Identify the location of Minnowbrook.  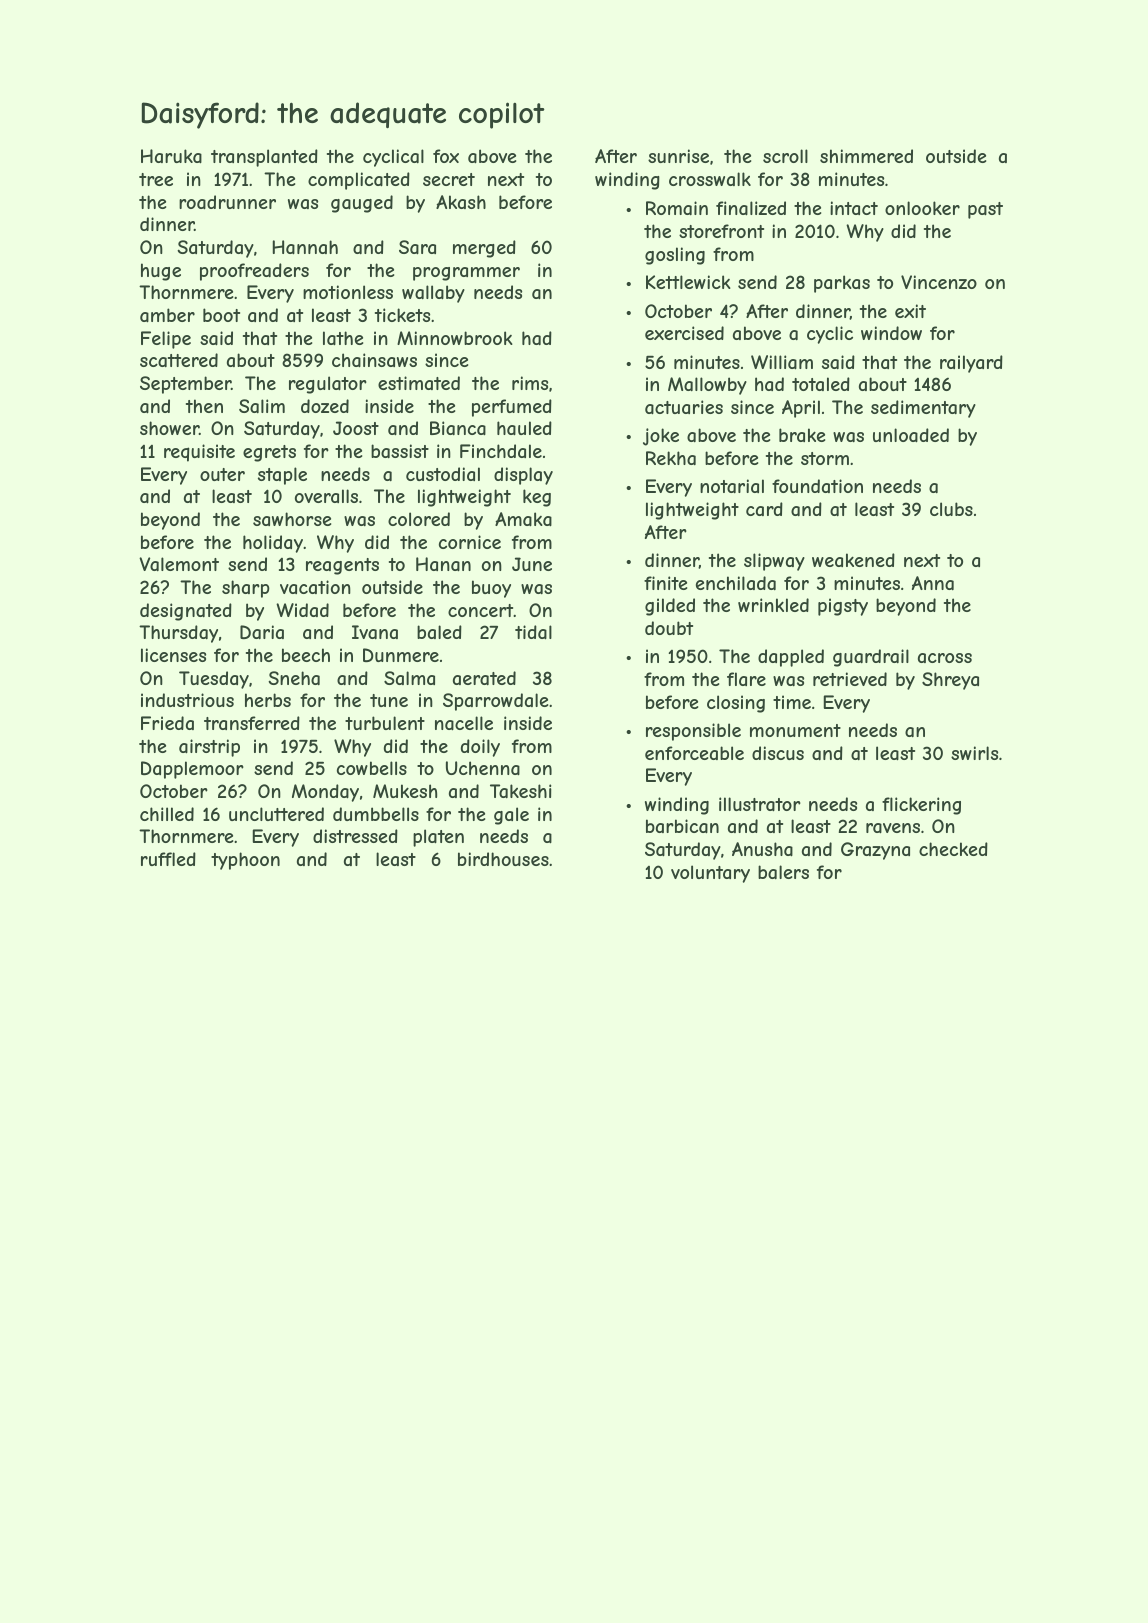
(455, 338).
